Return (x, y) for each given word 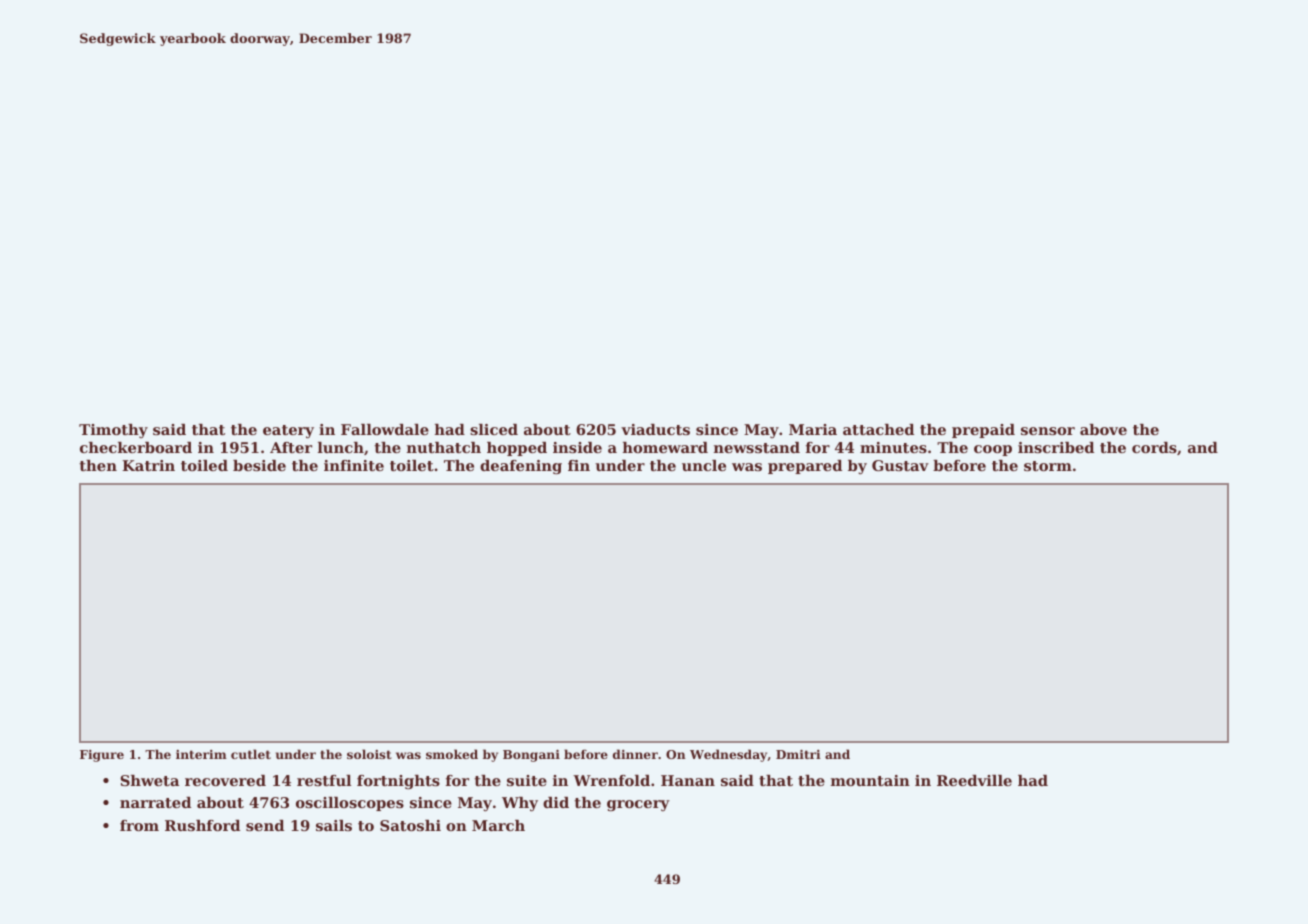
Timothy (113, 431)
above (1103, 429)
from (139, 825)
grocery (638, 805)
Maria (813, 429)
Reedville (974, 780)
